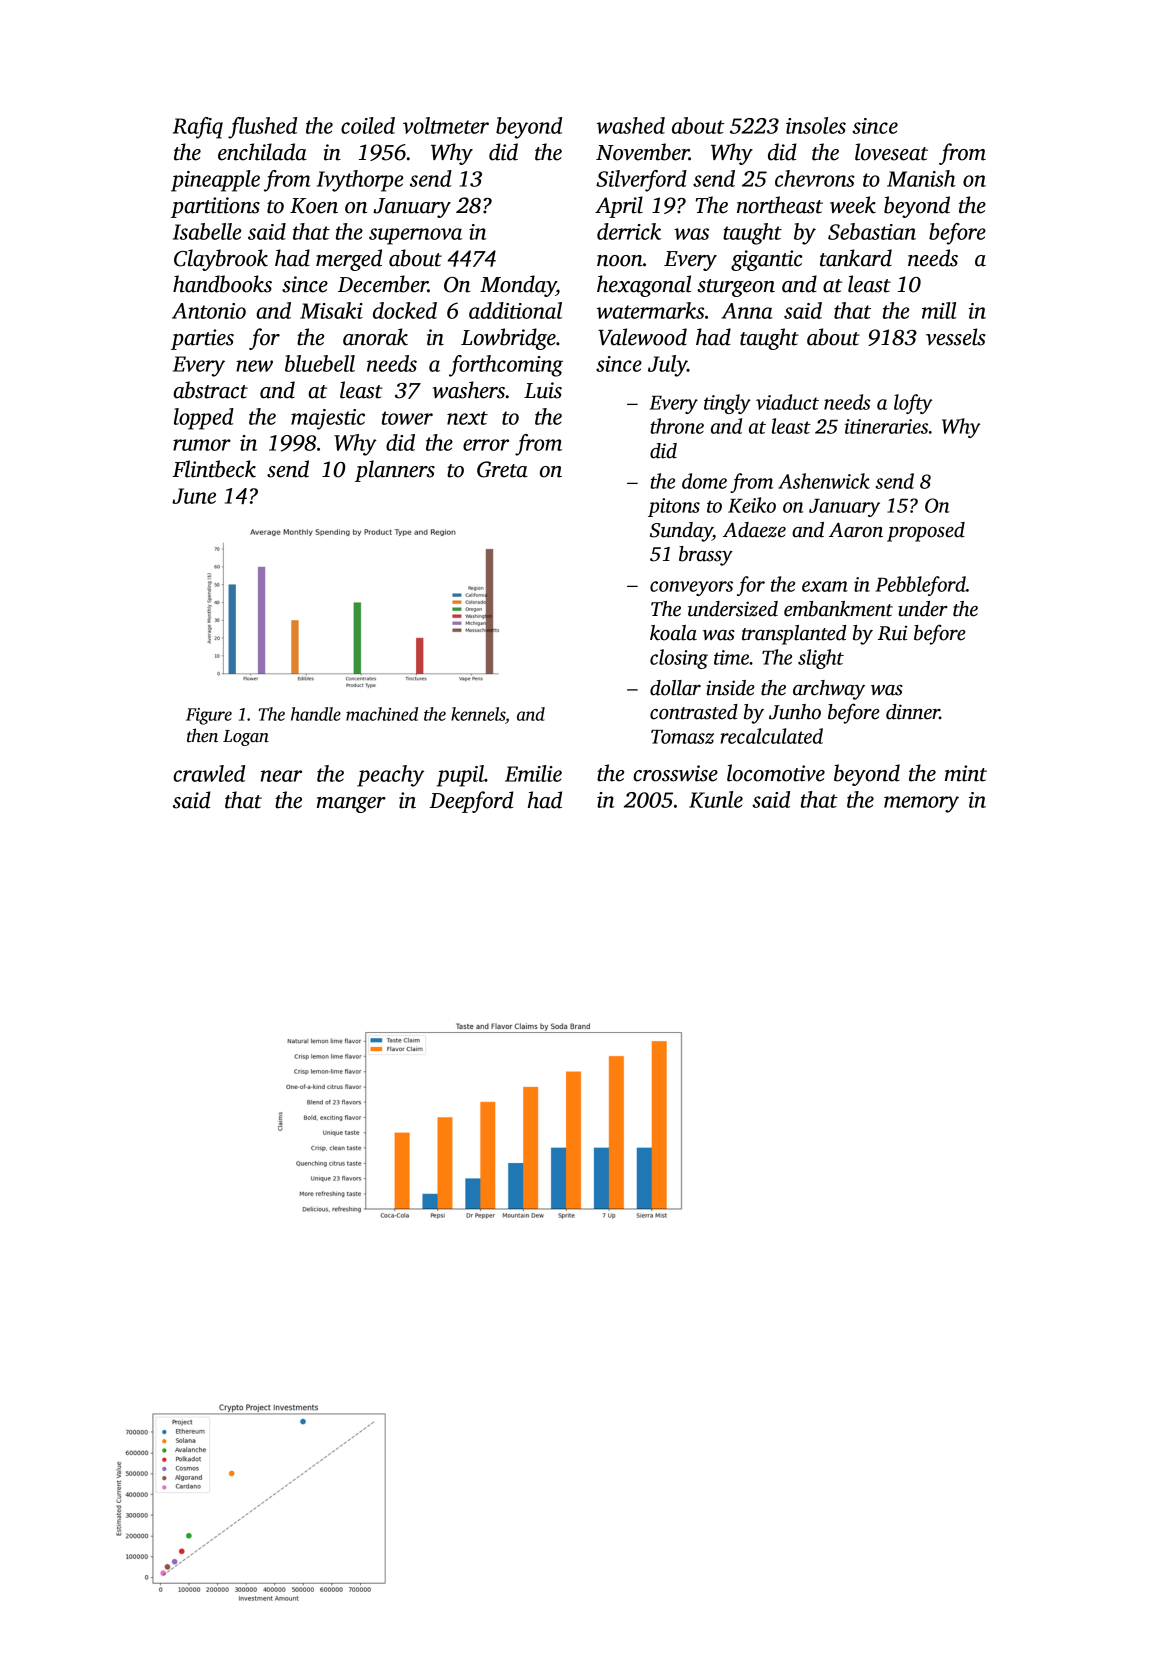 This page has height=1678, width=1159. Describe the element at coordinates (620, 261) in the page. I see `noon` at that location.
